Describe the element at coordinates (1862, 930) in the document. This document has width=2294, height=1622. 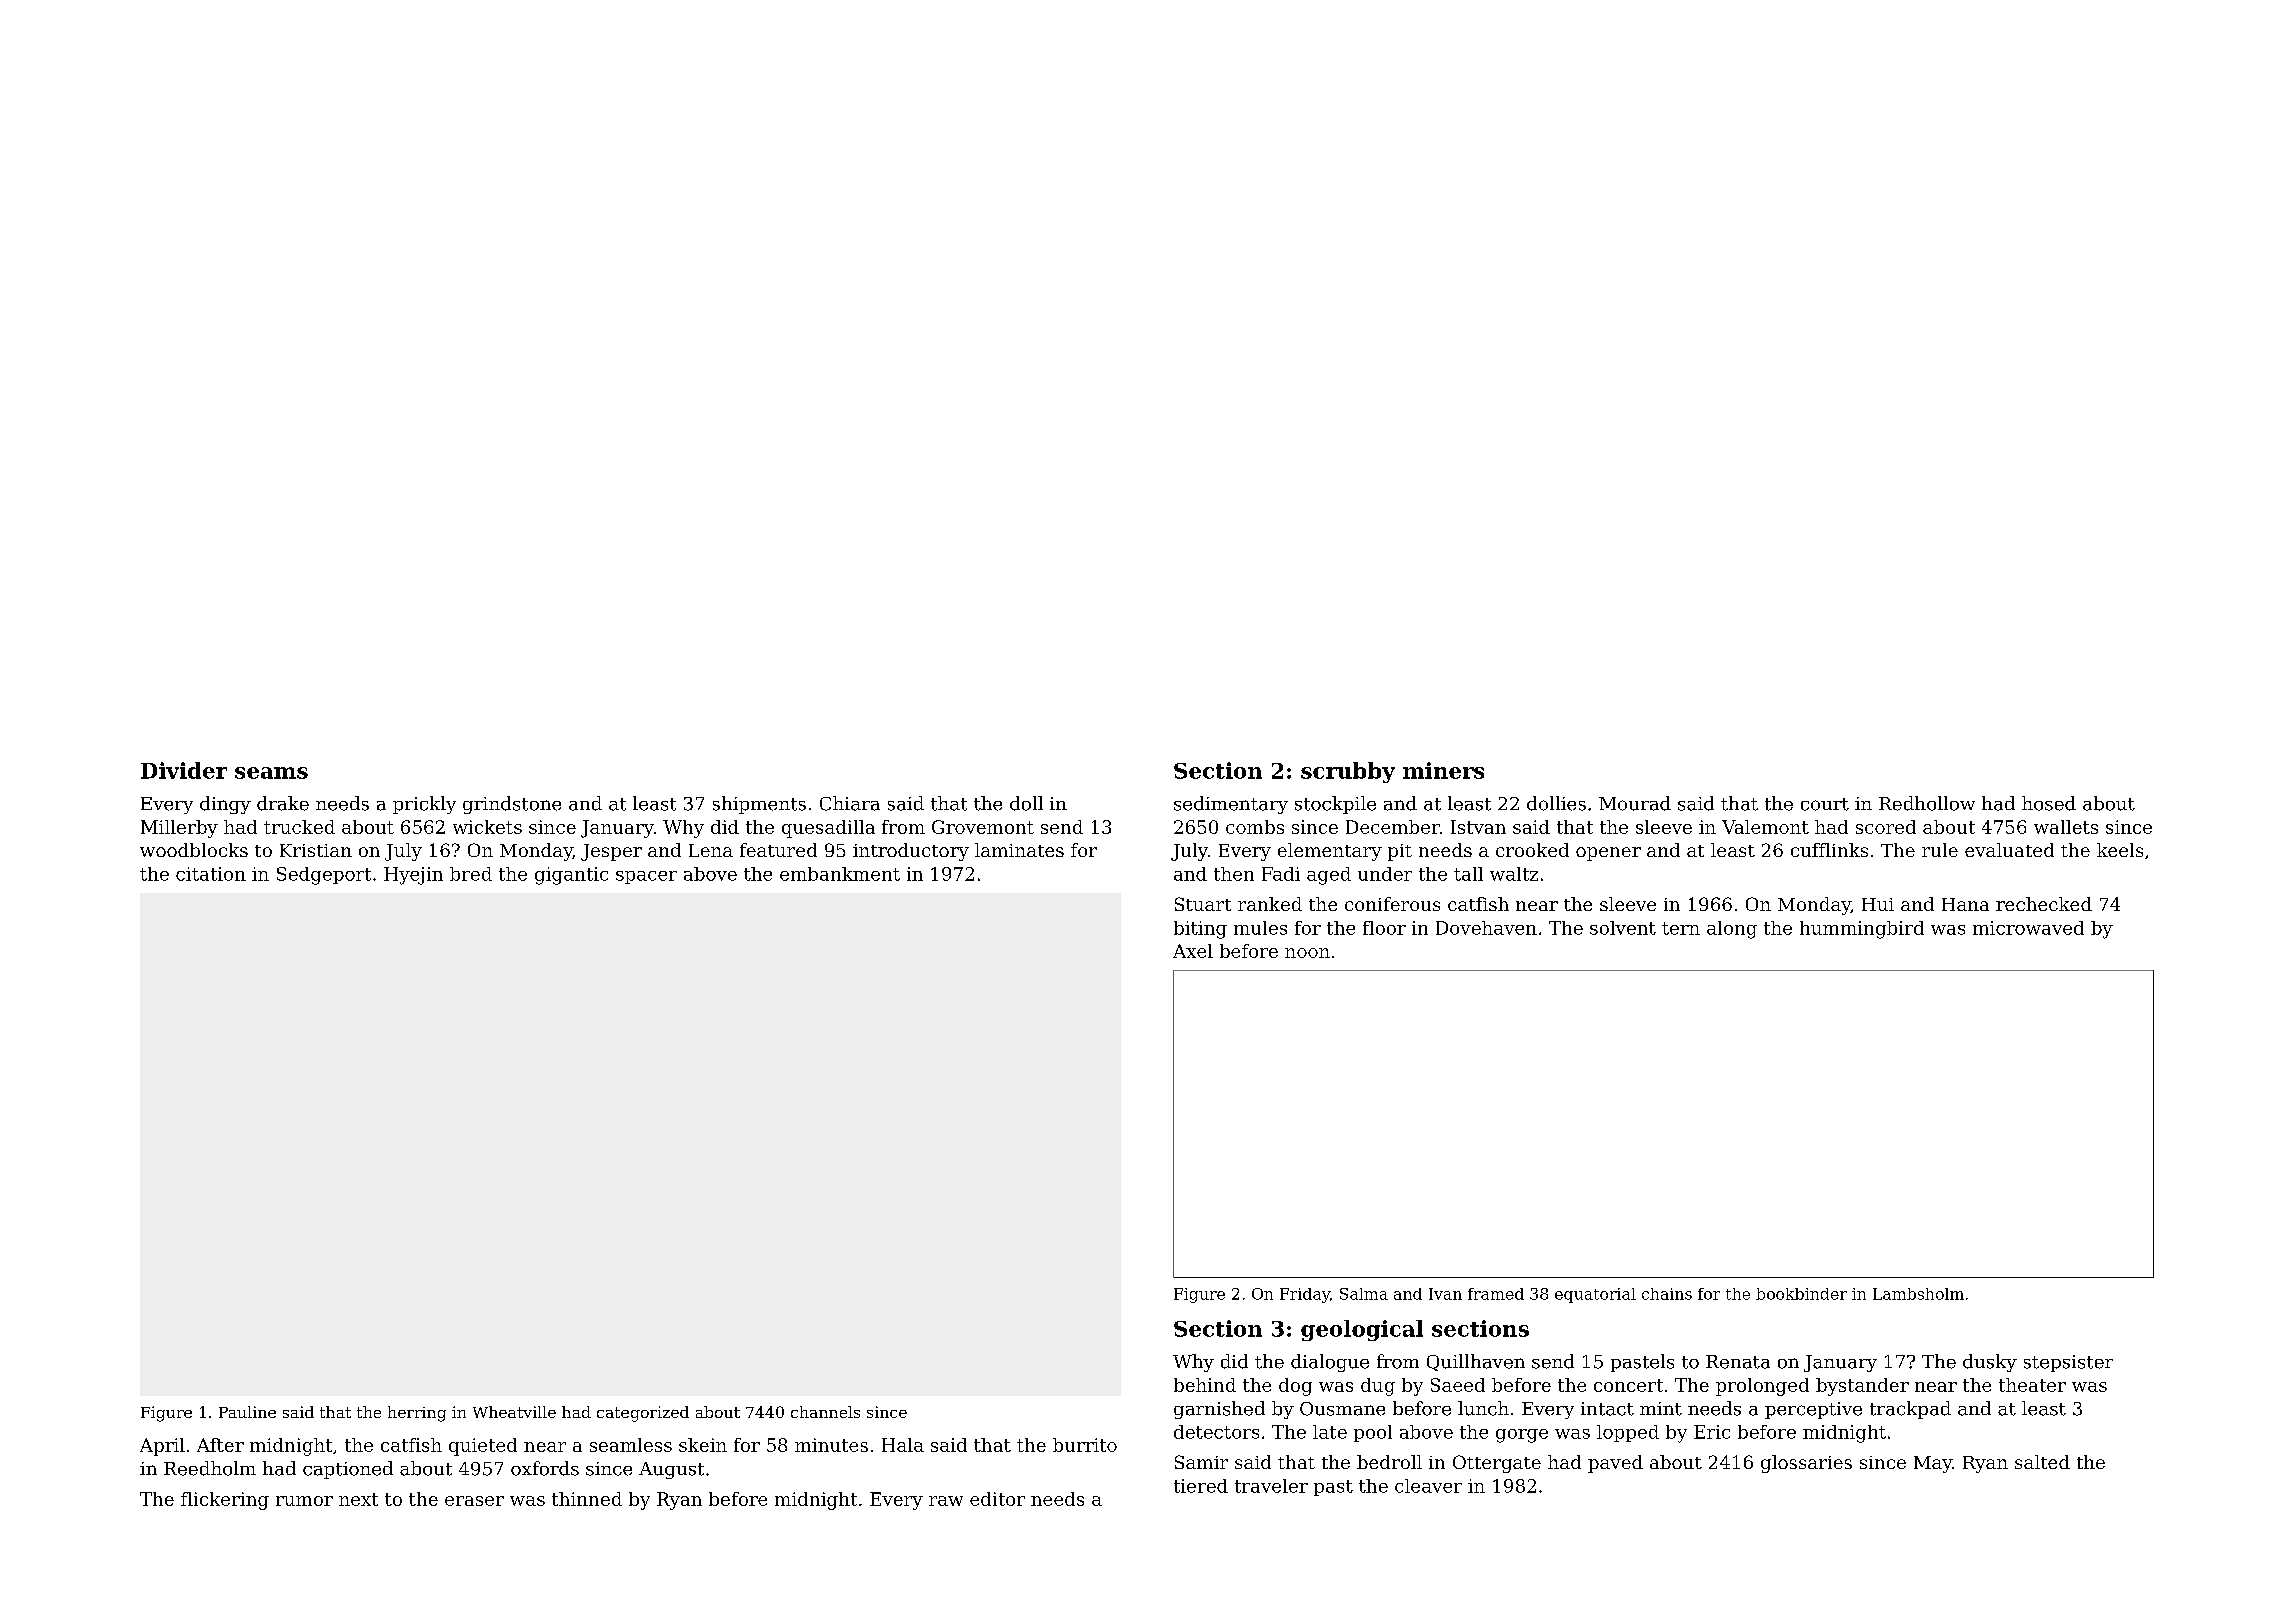
I see `hummingbird` at that location.
